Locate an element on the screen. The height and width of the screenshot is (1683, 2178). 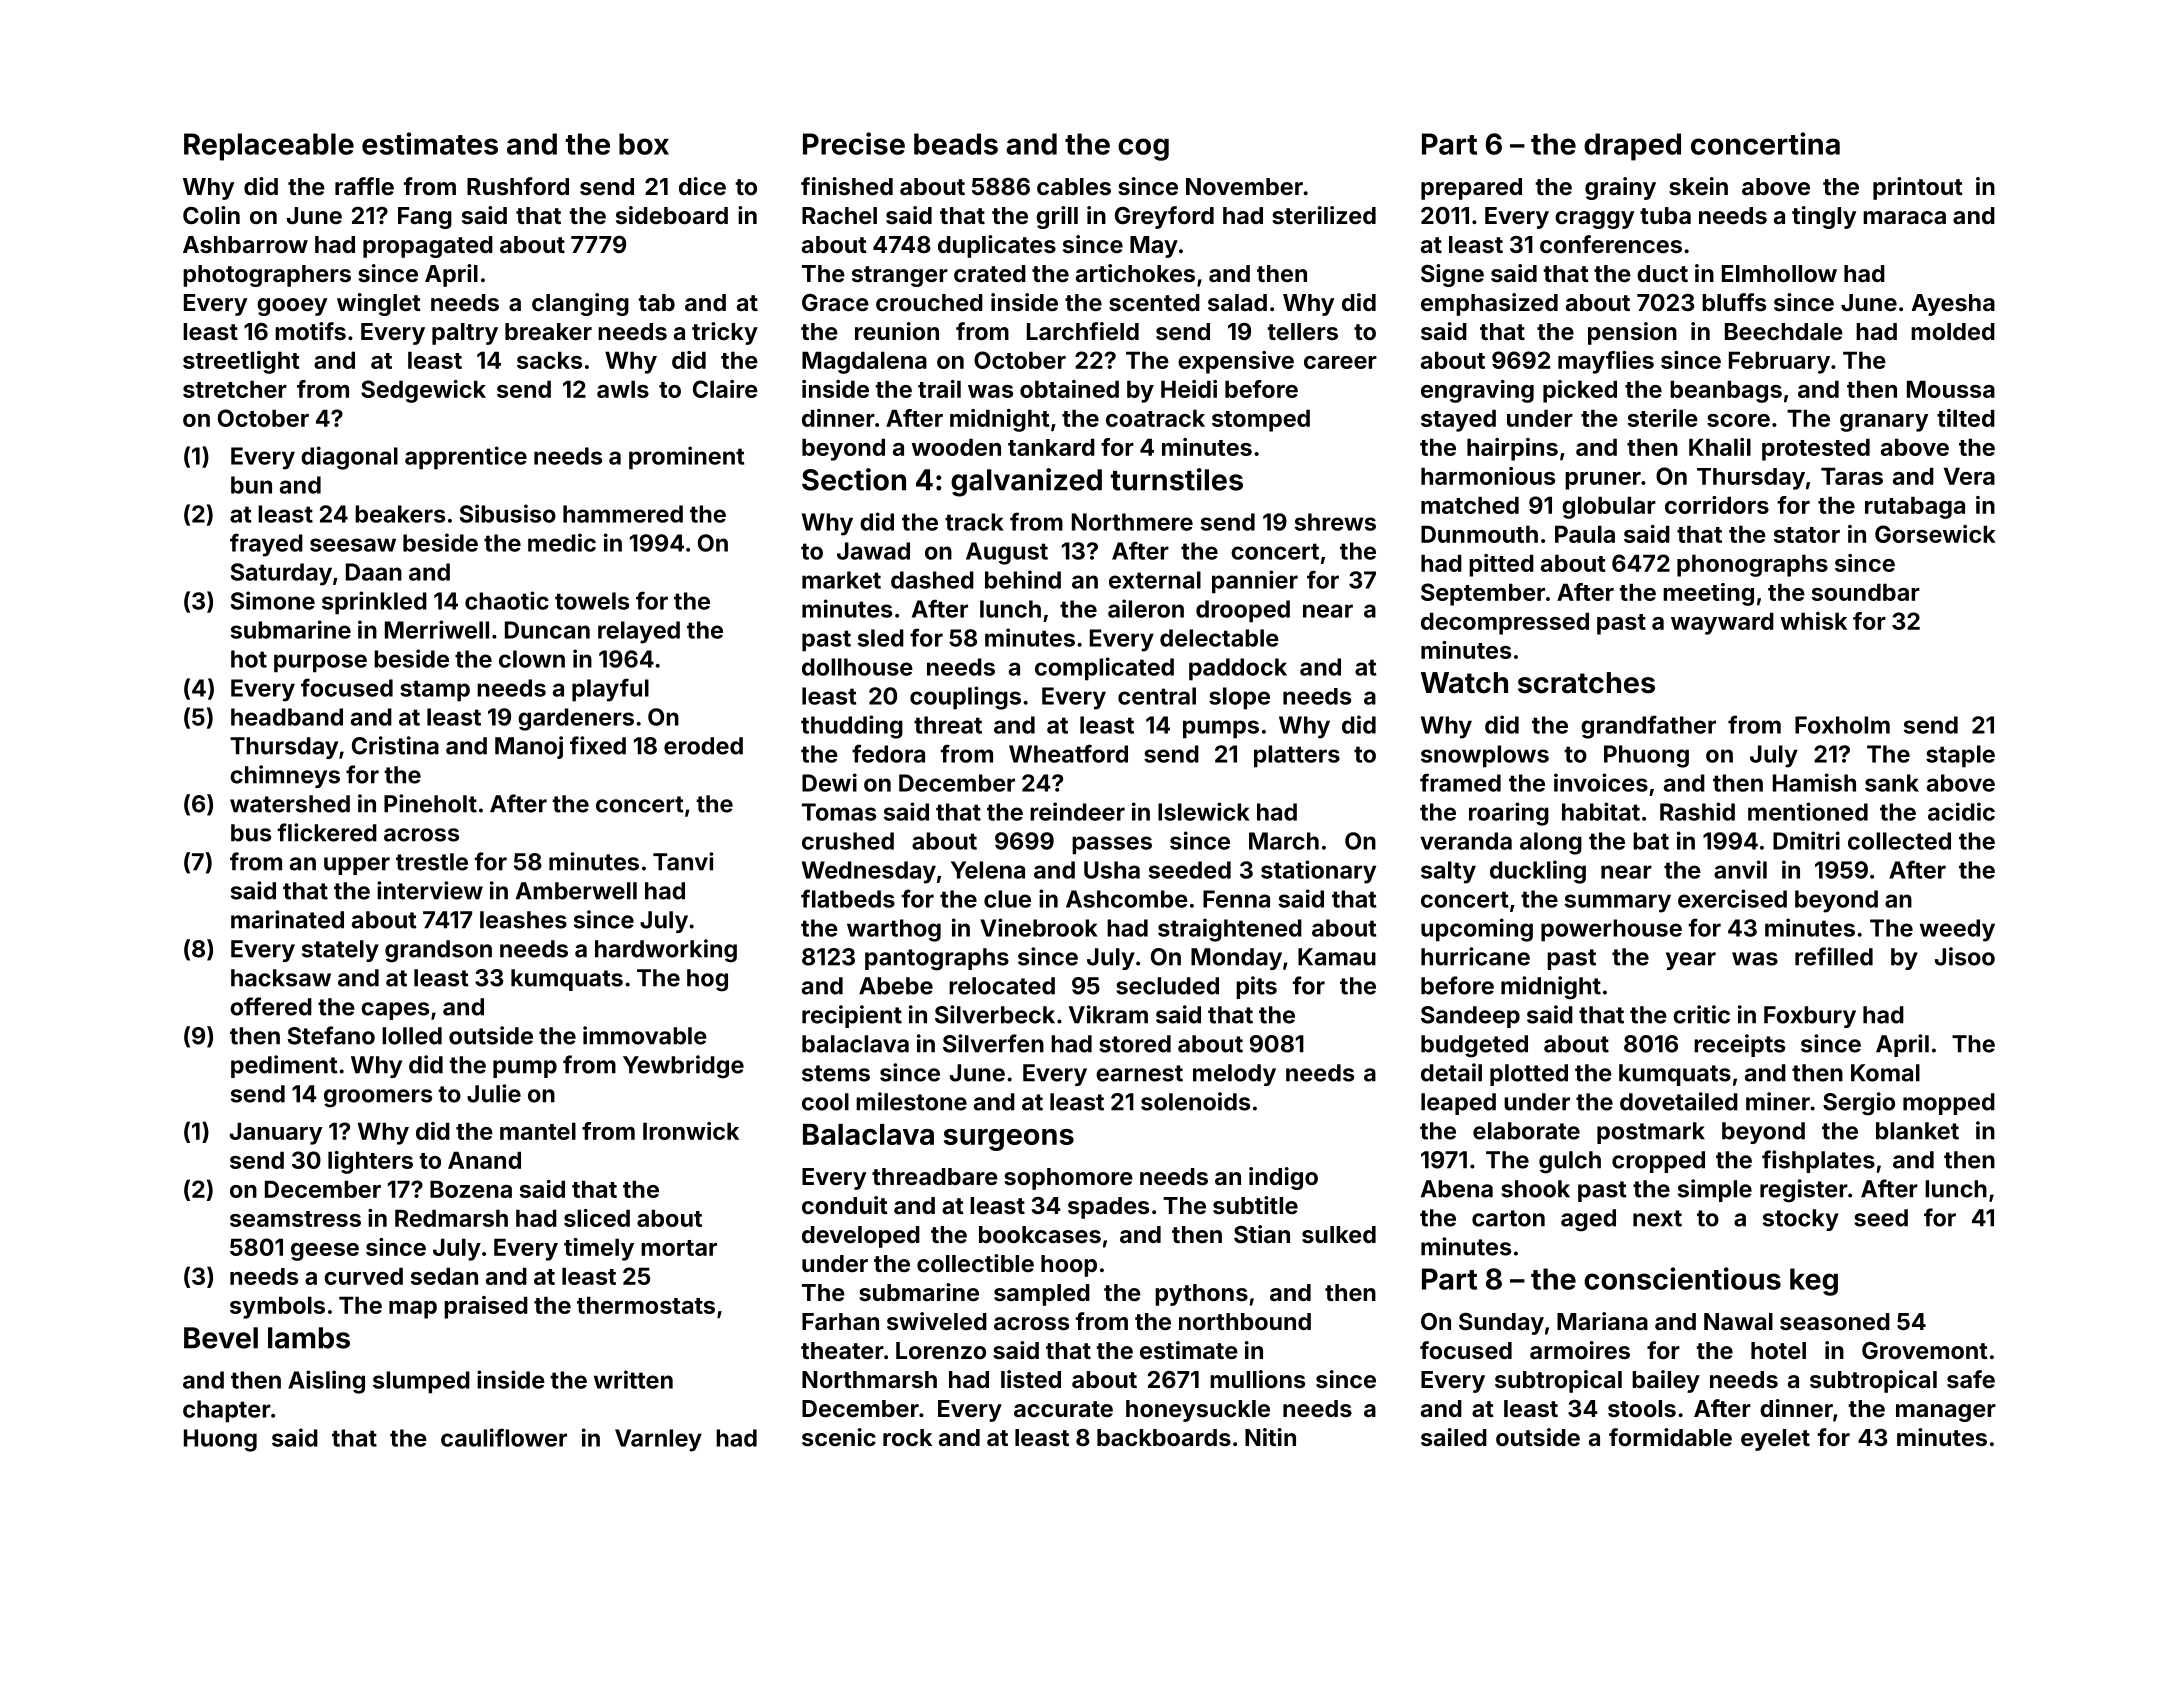
Varnley is located at coordinates (658, 1440).
